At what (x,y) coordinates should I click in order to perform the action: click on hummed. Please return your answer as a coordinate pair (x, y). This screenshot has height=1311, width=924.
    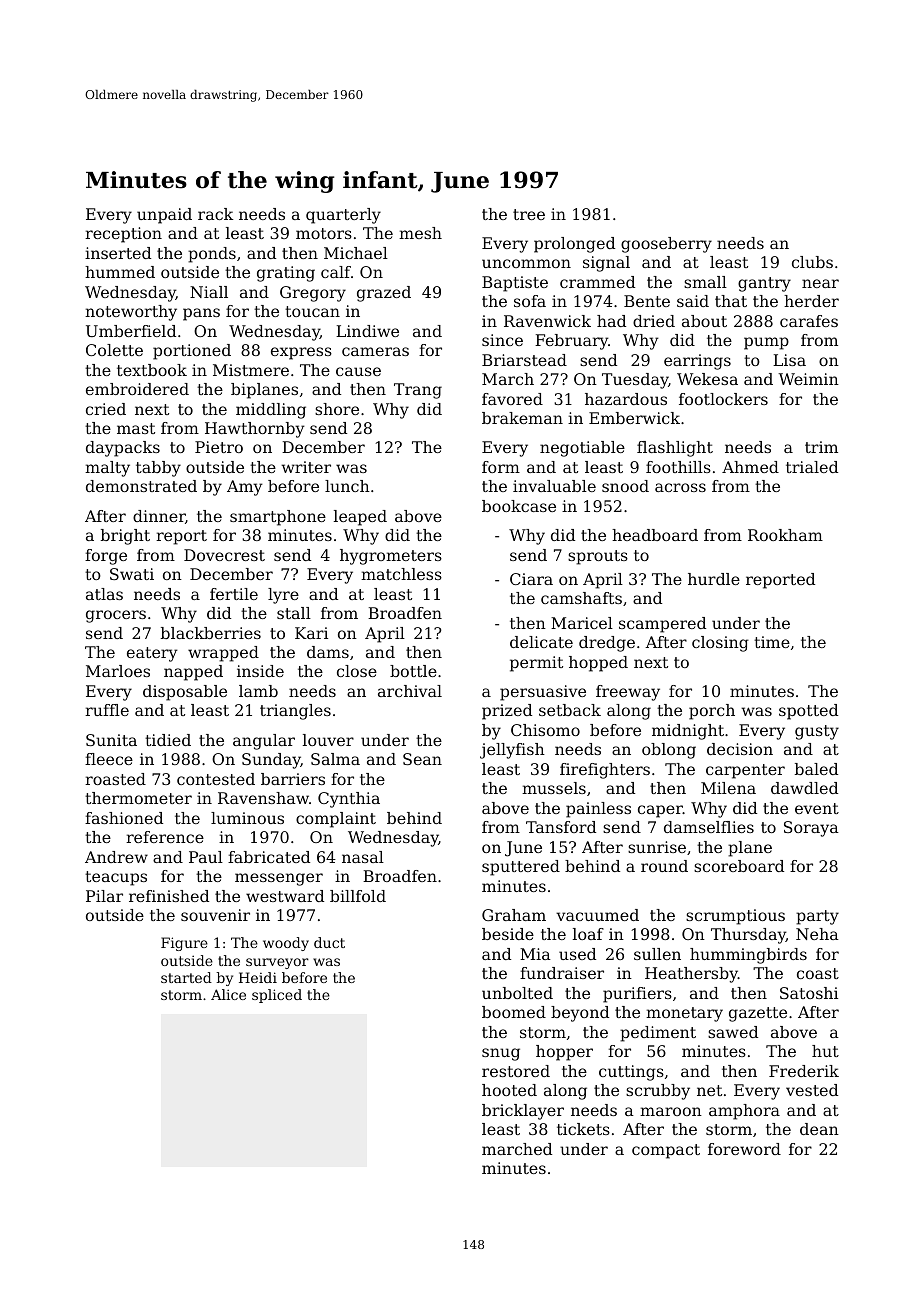
    Looking at the image, I should click on (120, 272).
